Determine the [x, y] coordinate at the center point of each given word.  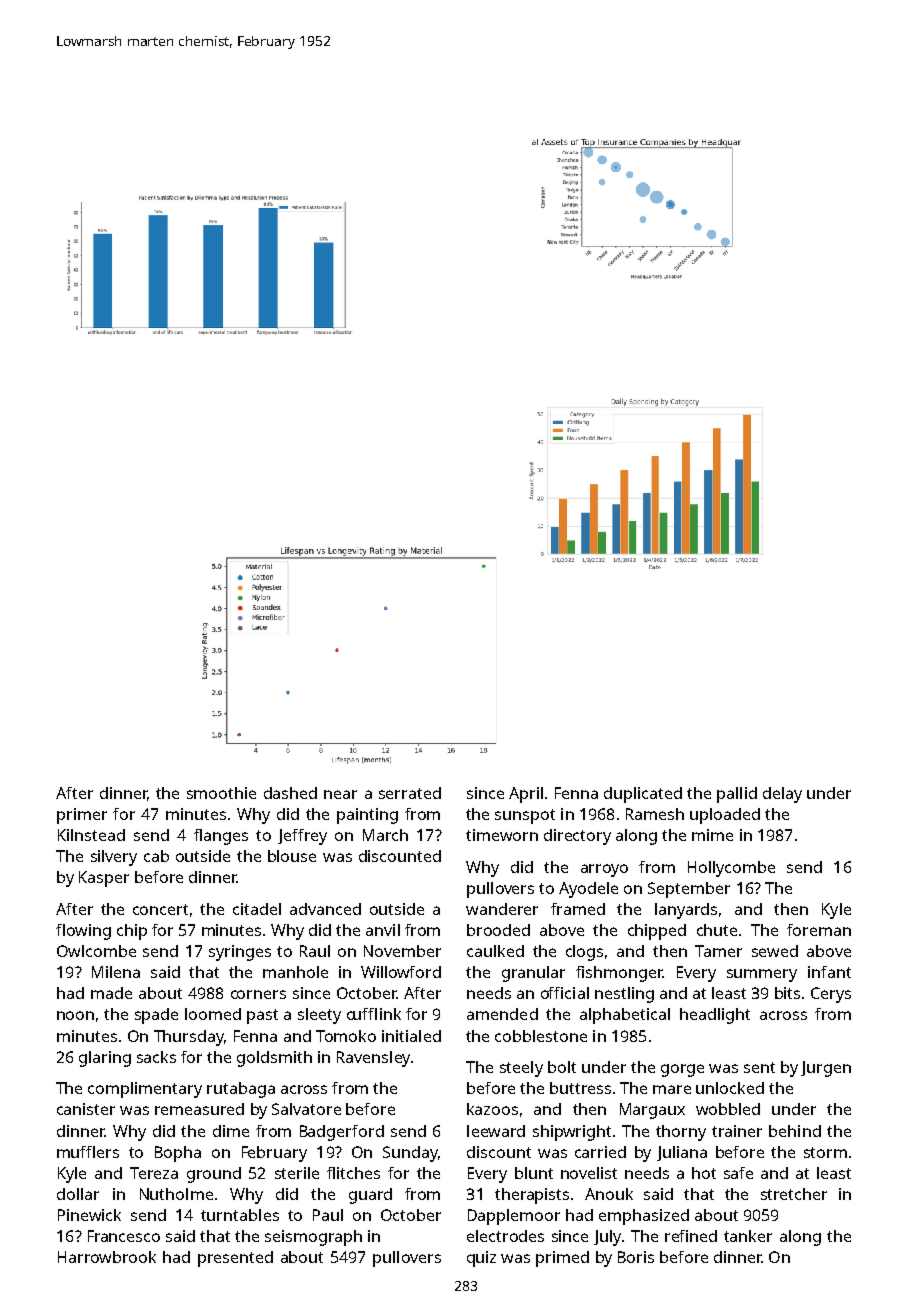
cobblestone [541, 1036]
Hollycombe [731, 869]
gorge [682, 1070]
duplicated [643, 795]
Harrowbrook [107, 1257]
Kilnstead [91, 835]
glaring [105, 1059]
